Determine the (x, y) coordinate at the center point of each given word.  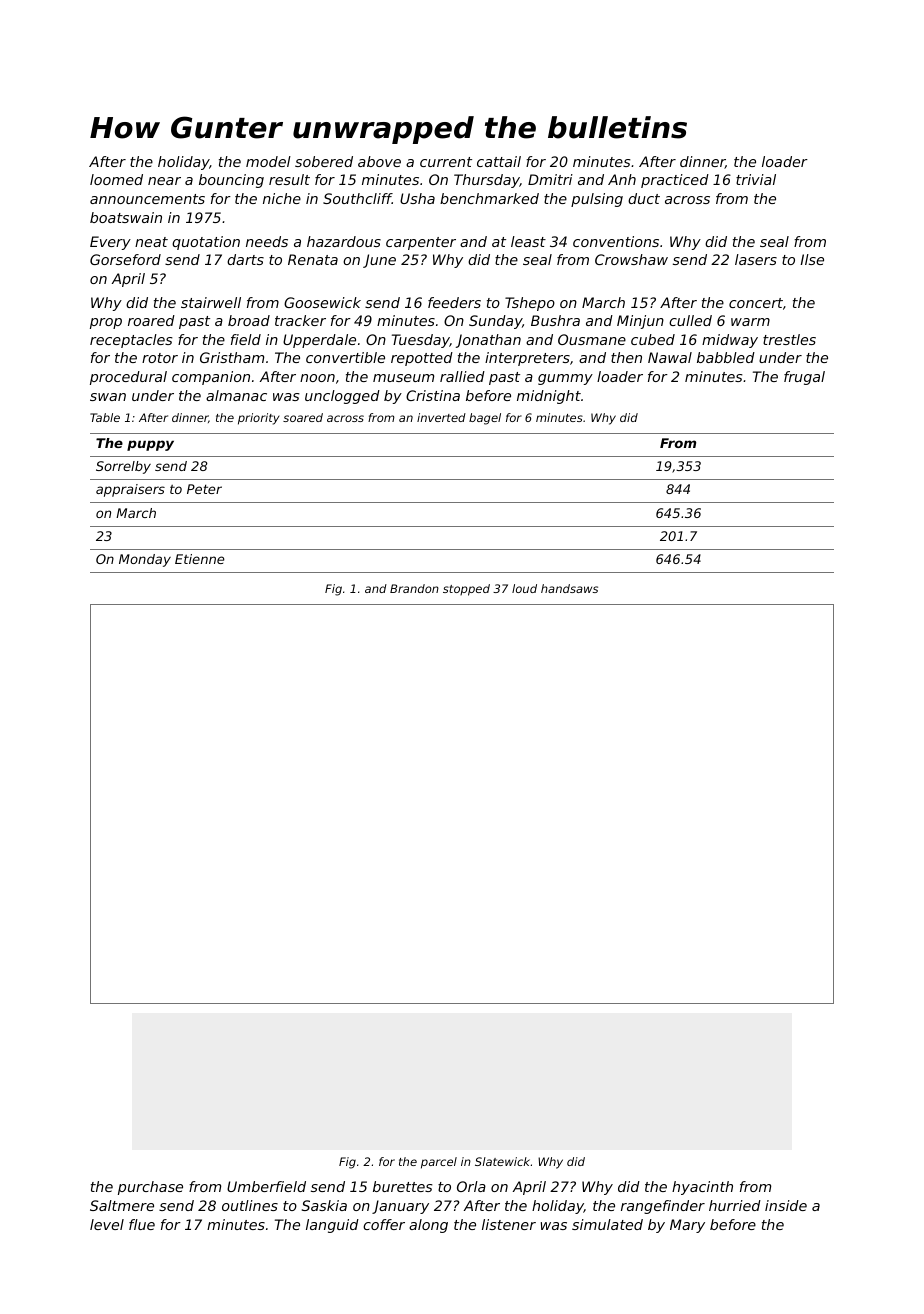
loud (524, 588)
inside (786, 1205)
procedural (128, 378)
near (164, 181)
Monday (145, 560)
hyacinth (702, 1188)
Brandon (414, 588)
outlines (250, 1205)
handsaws (569, 588)
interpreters (527, 359)
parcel (439, 1163)
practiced (675, 181)
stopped (466, 590)
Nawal (670, 357)
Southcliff (357, 198)
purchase (150, 1188)
